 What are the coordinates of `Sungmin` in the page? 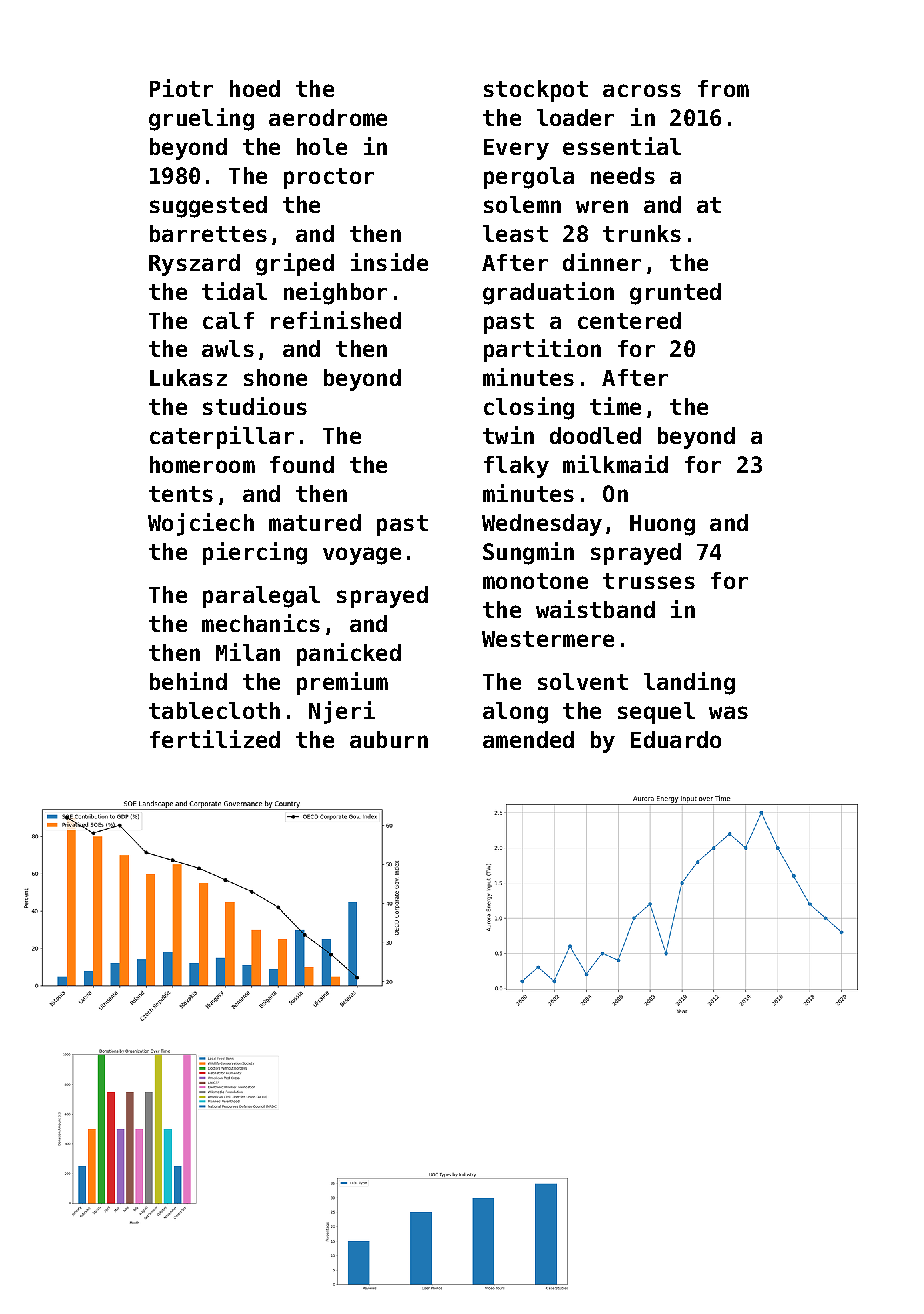 It's located at (528, 553).
